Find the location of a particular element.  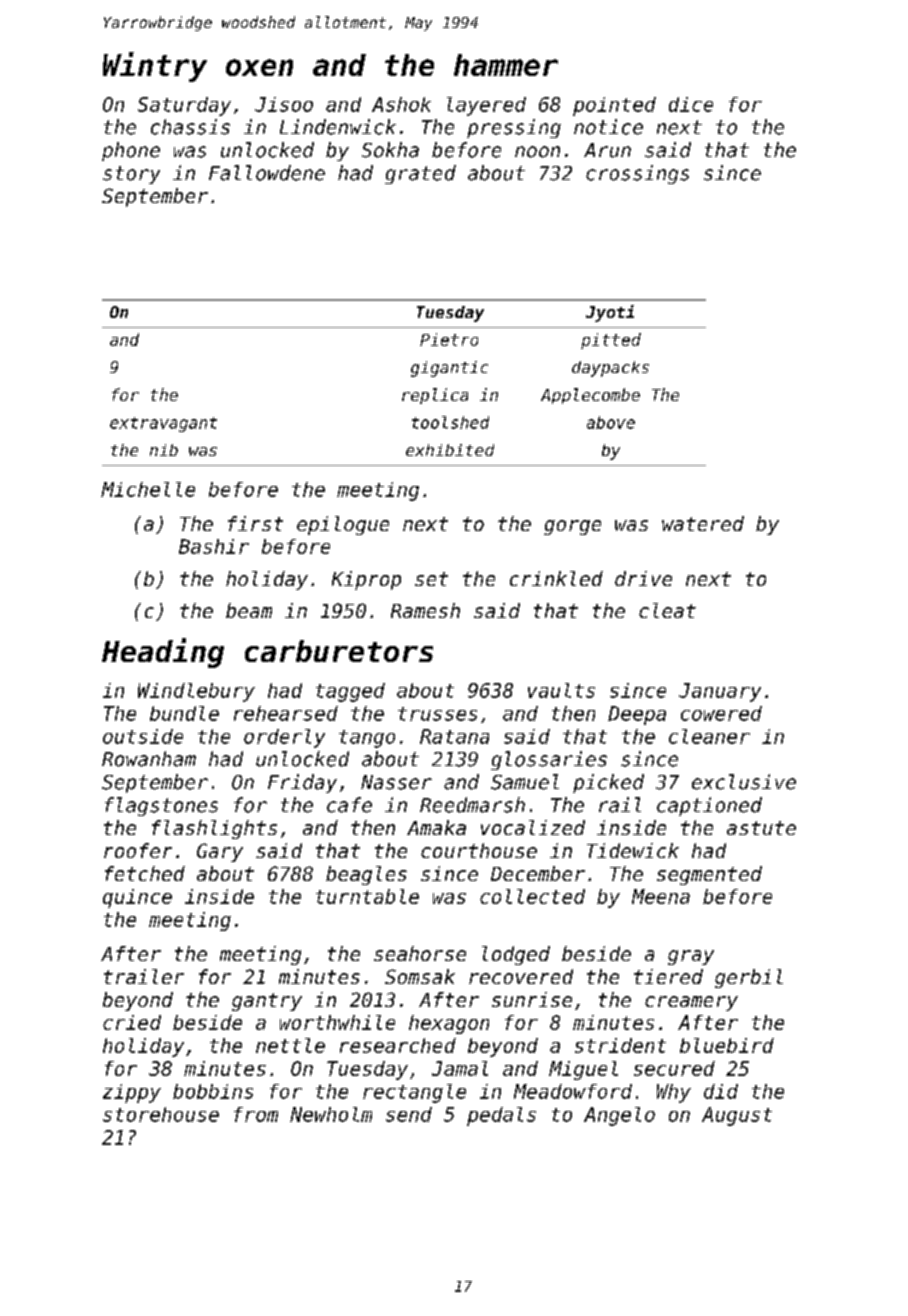

exhibited is located at coordinates (450, 450).
